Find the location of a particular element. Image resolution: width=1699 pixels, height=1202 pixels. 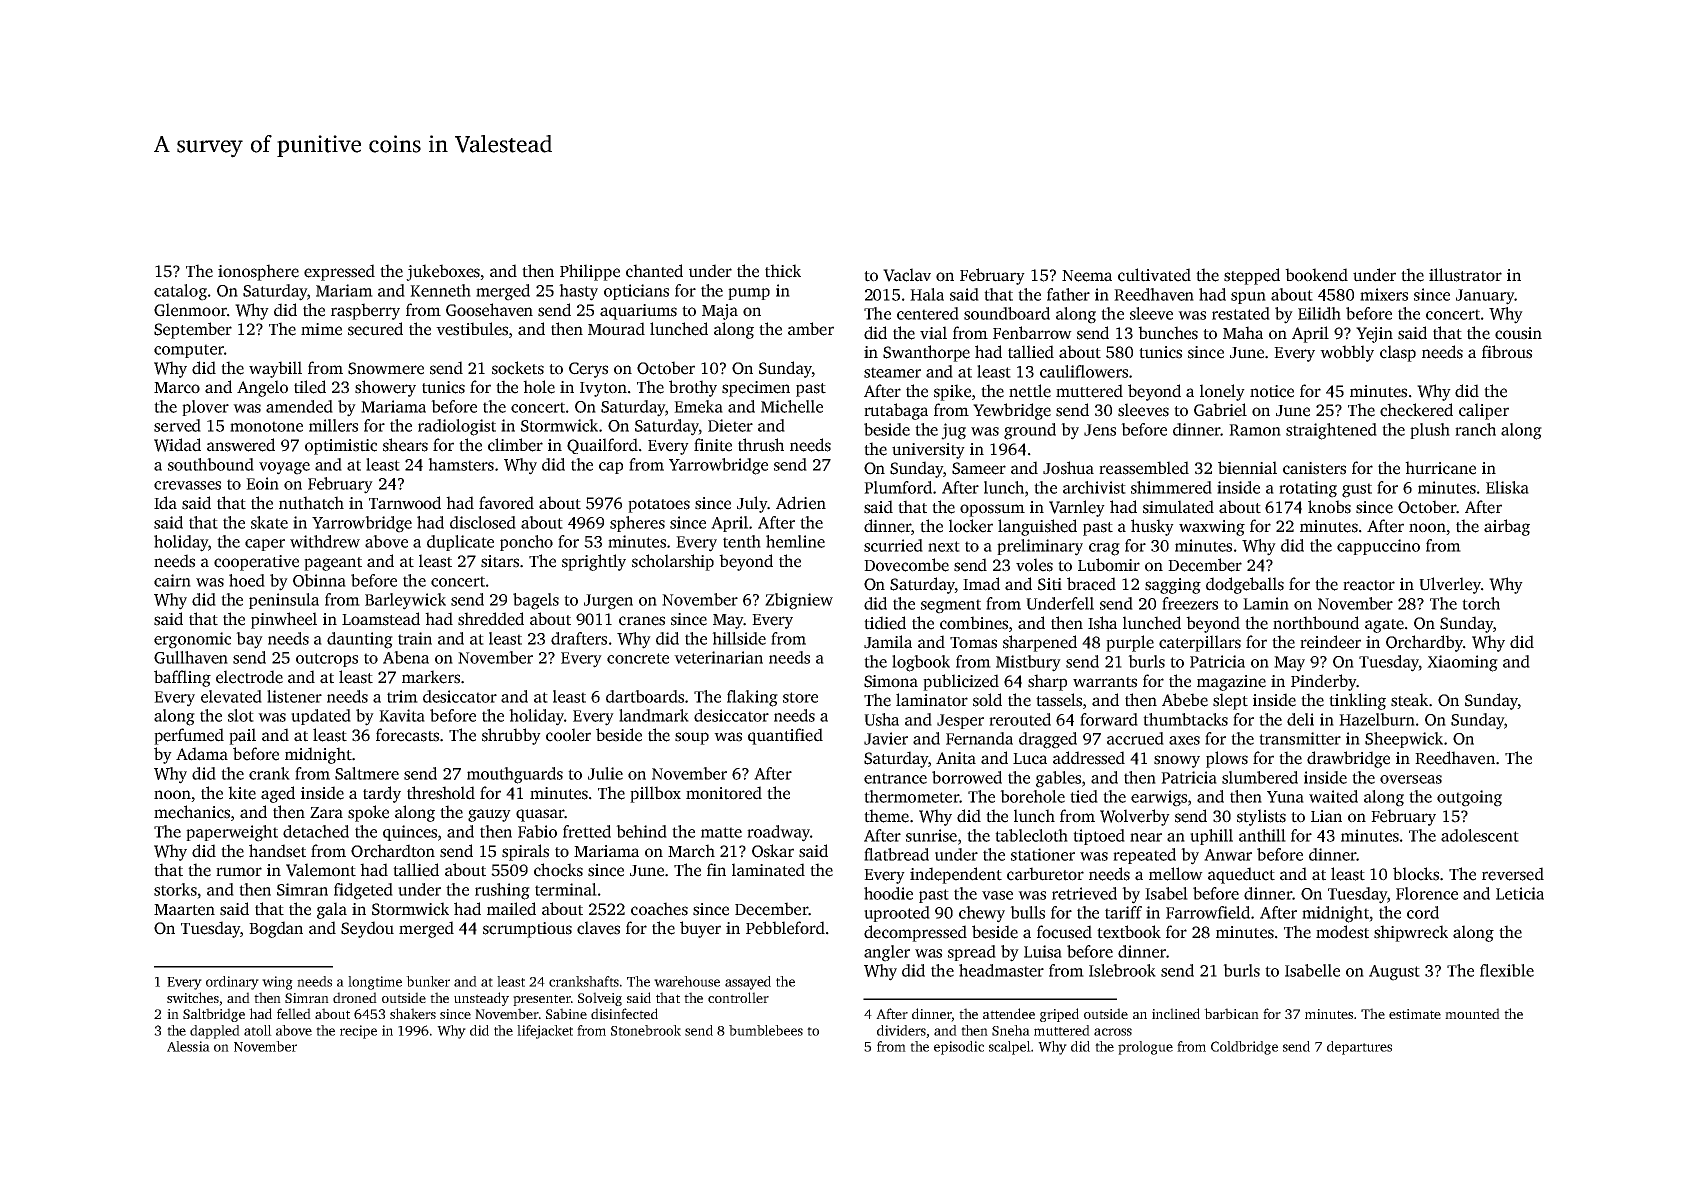

jukeboxes is located at coordinates (443, 272).
